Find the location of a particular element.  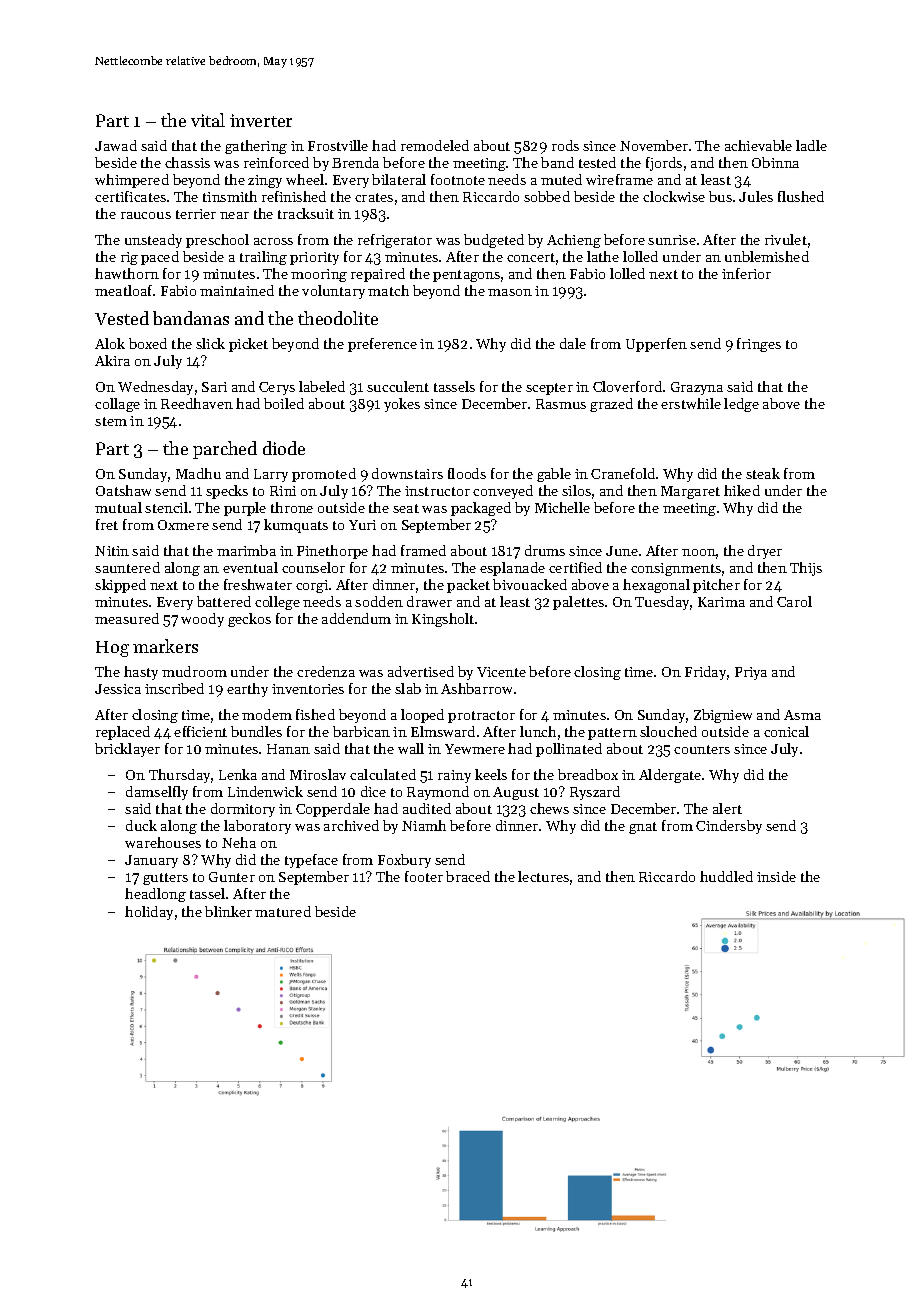

bivouacked is located at coordinates (530, 584).
